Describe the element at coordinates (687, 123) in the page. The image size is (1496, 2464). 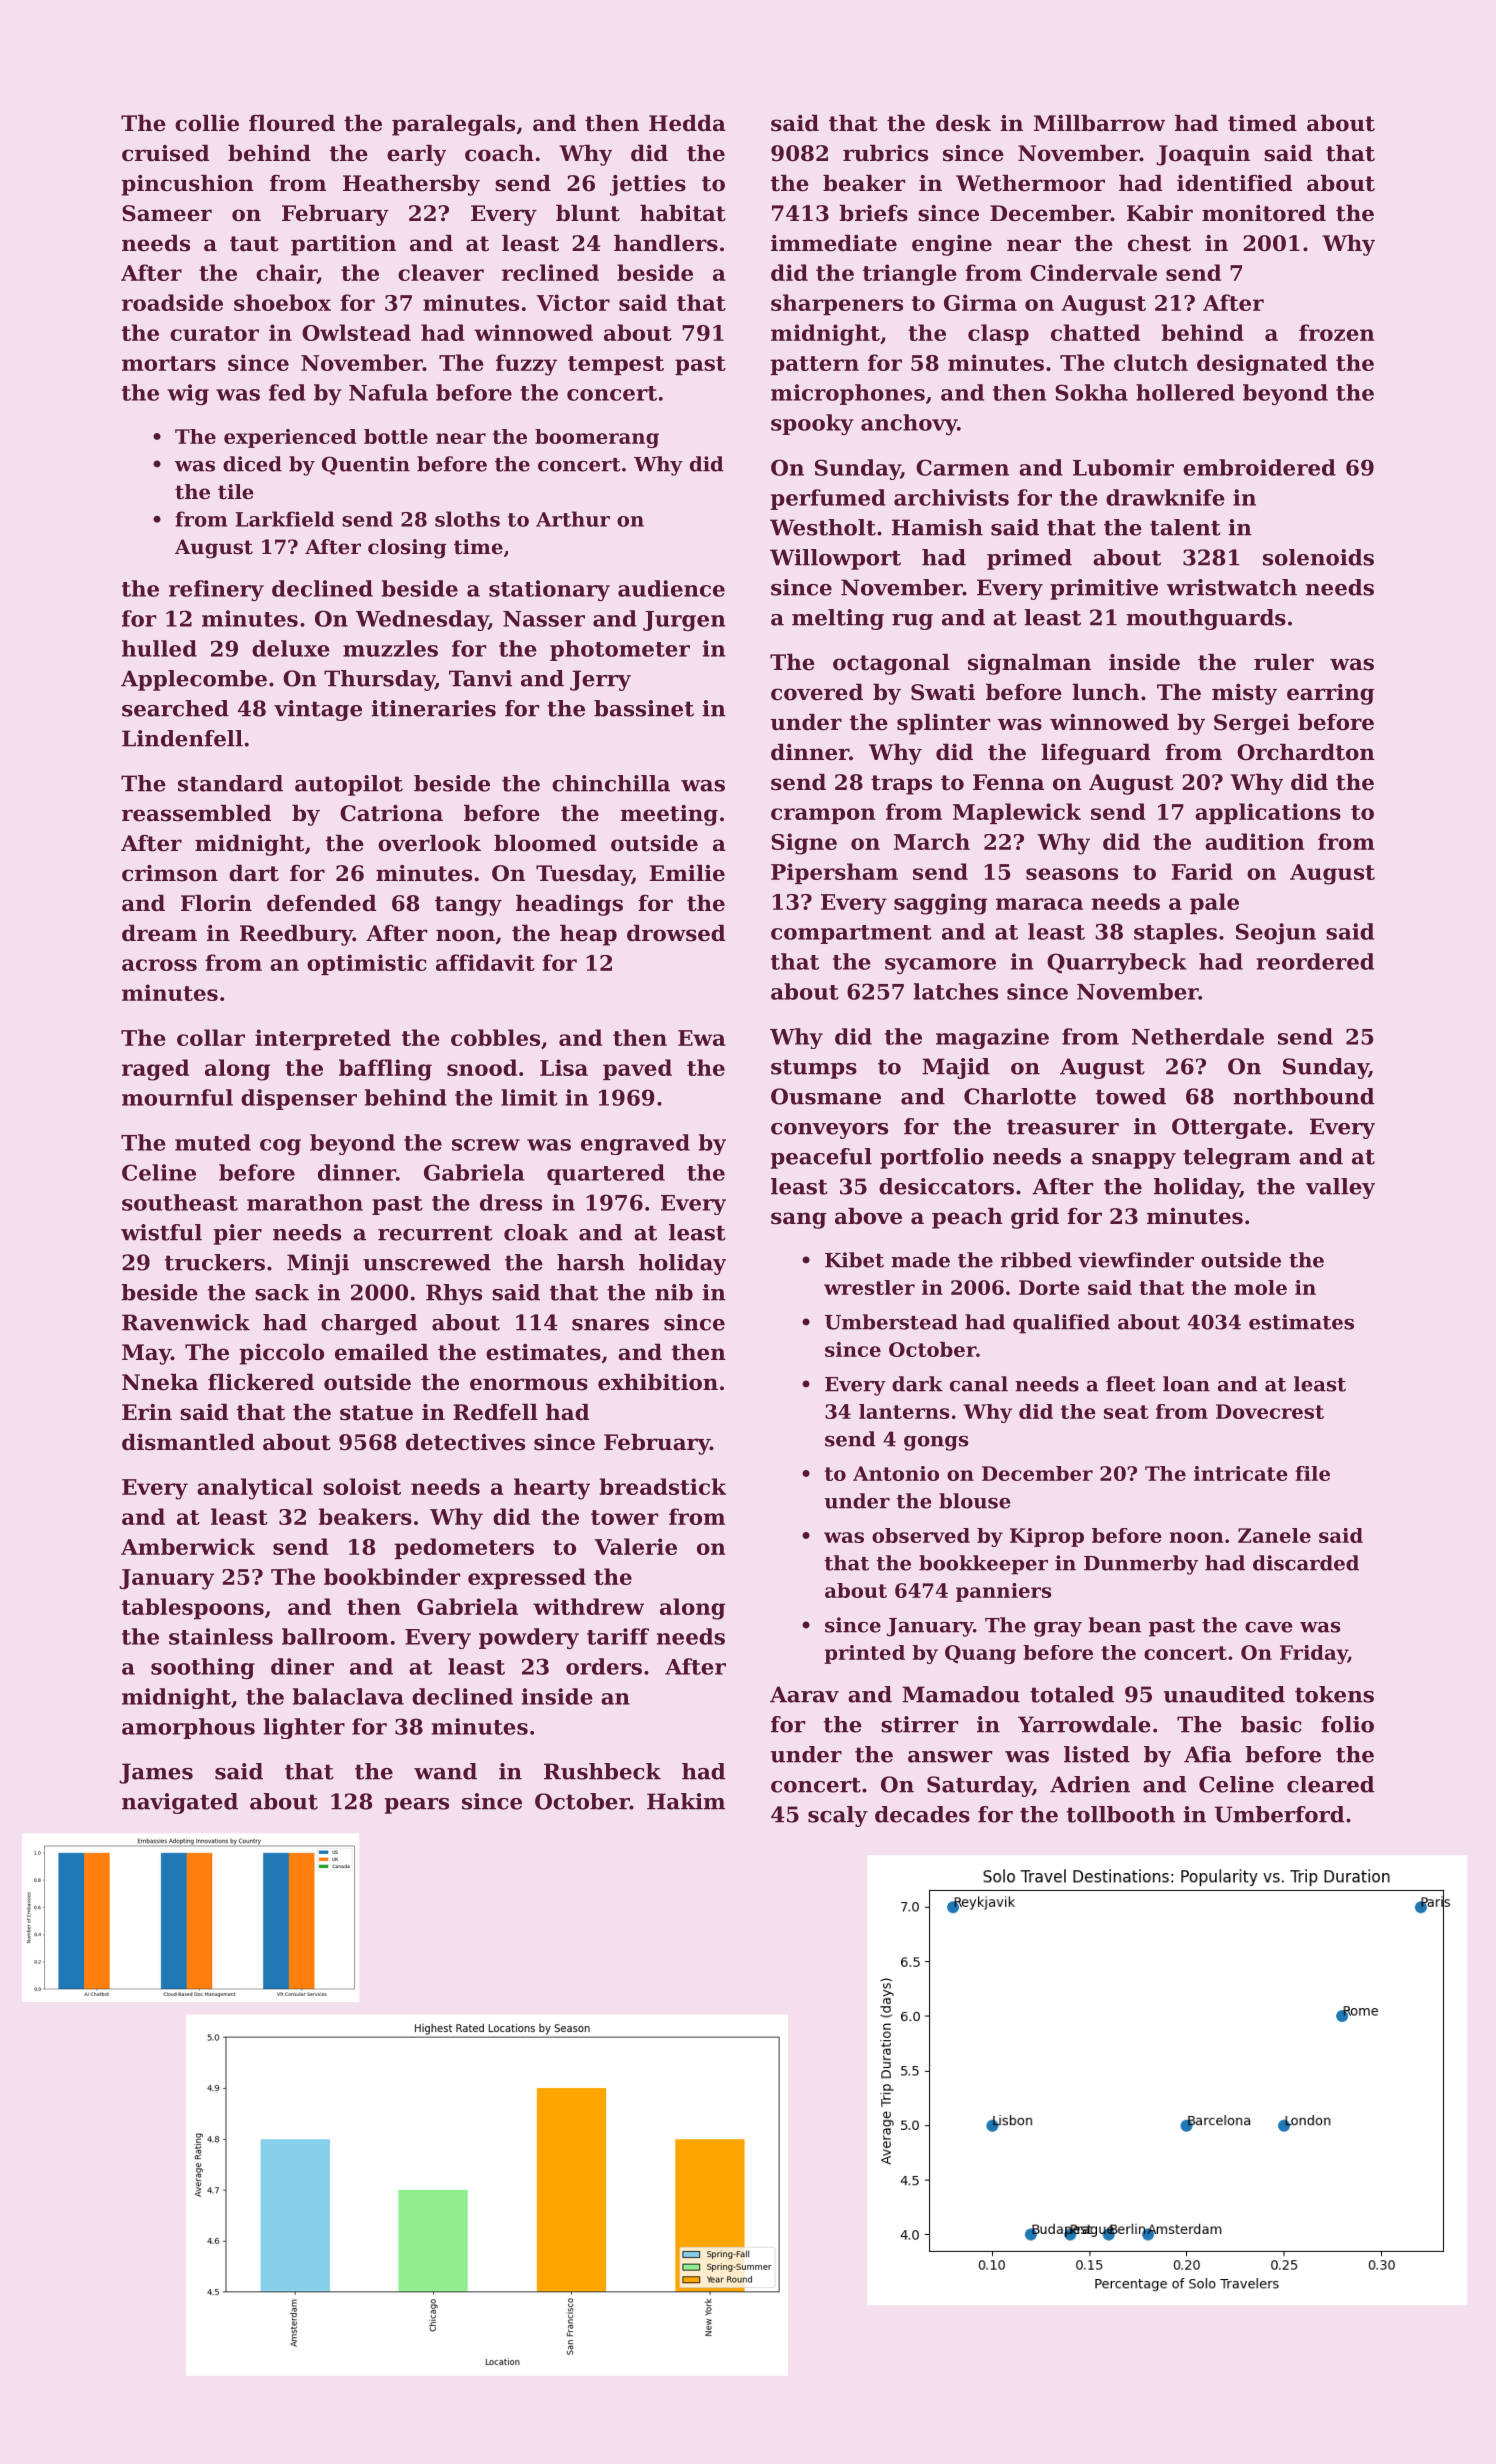
I see `Hedda` at that location.
